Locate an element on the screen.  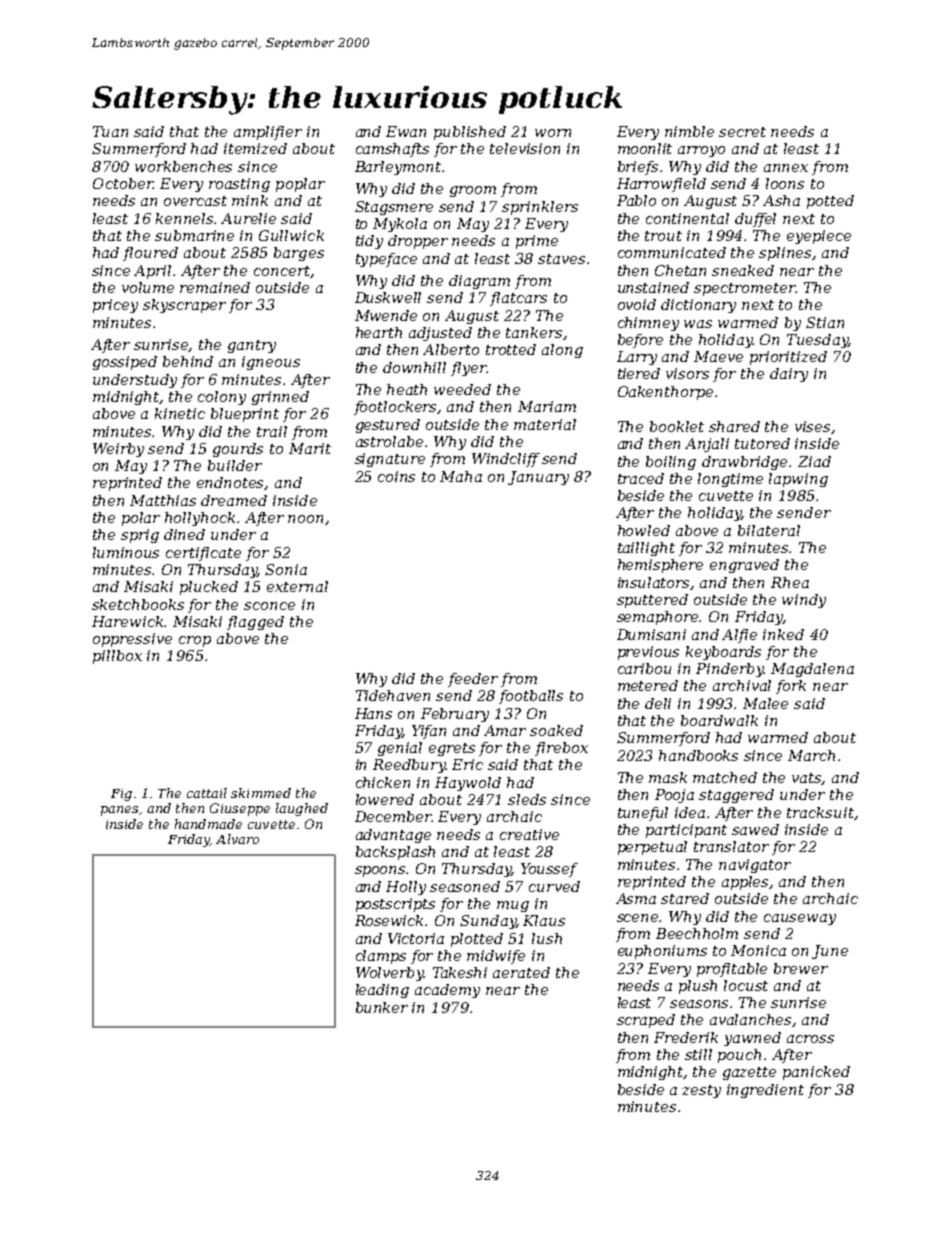
Stian is located at coordinates (825, 322).
